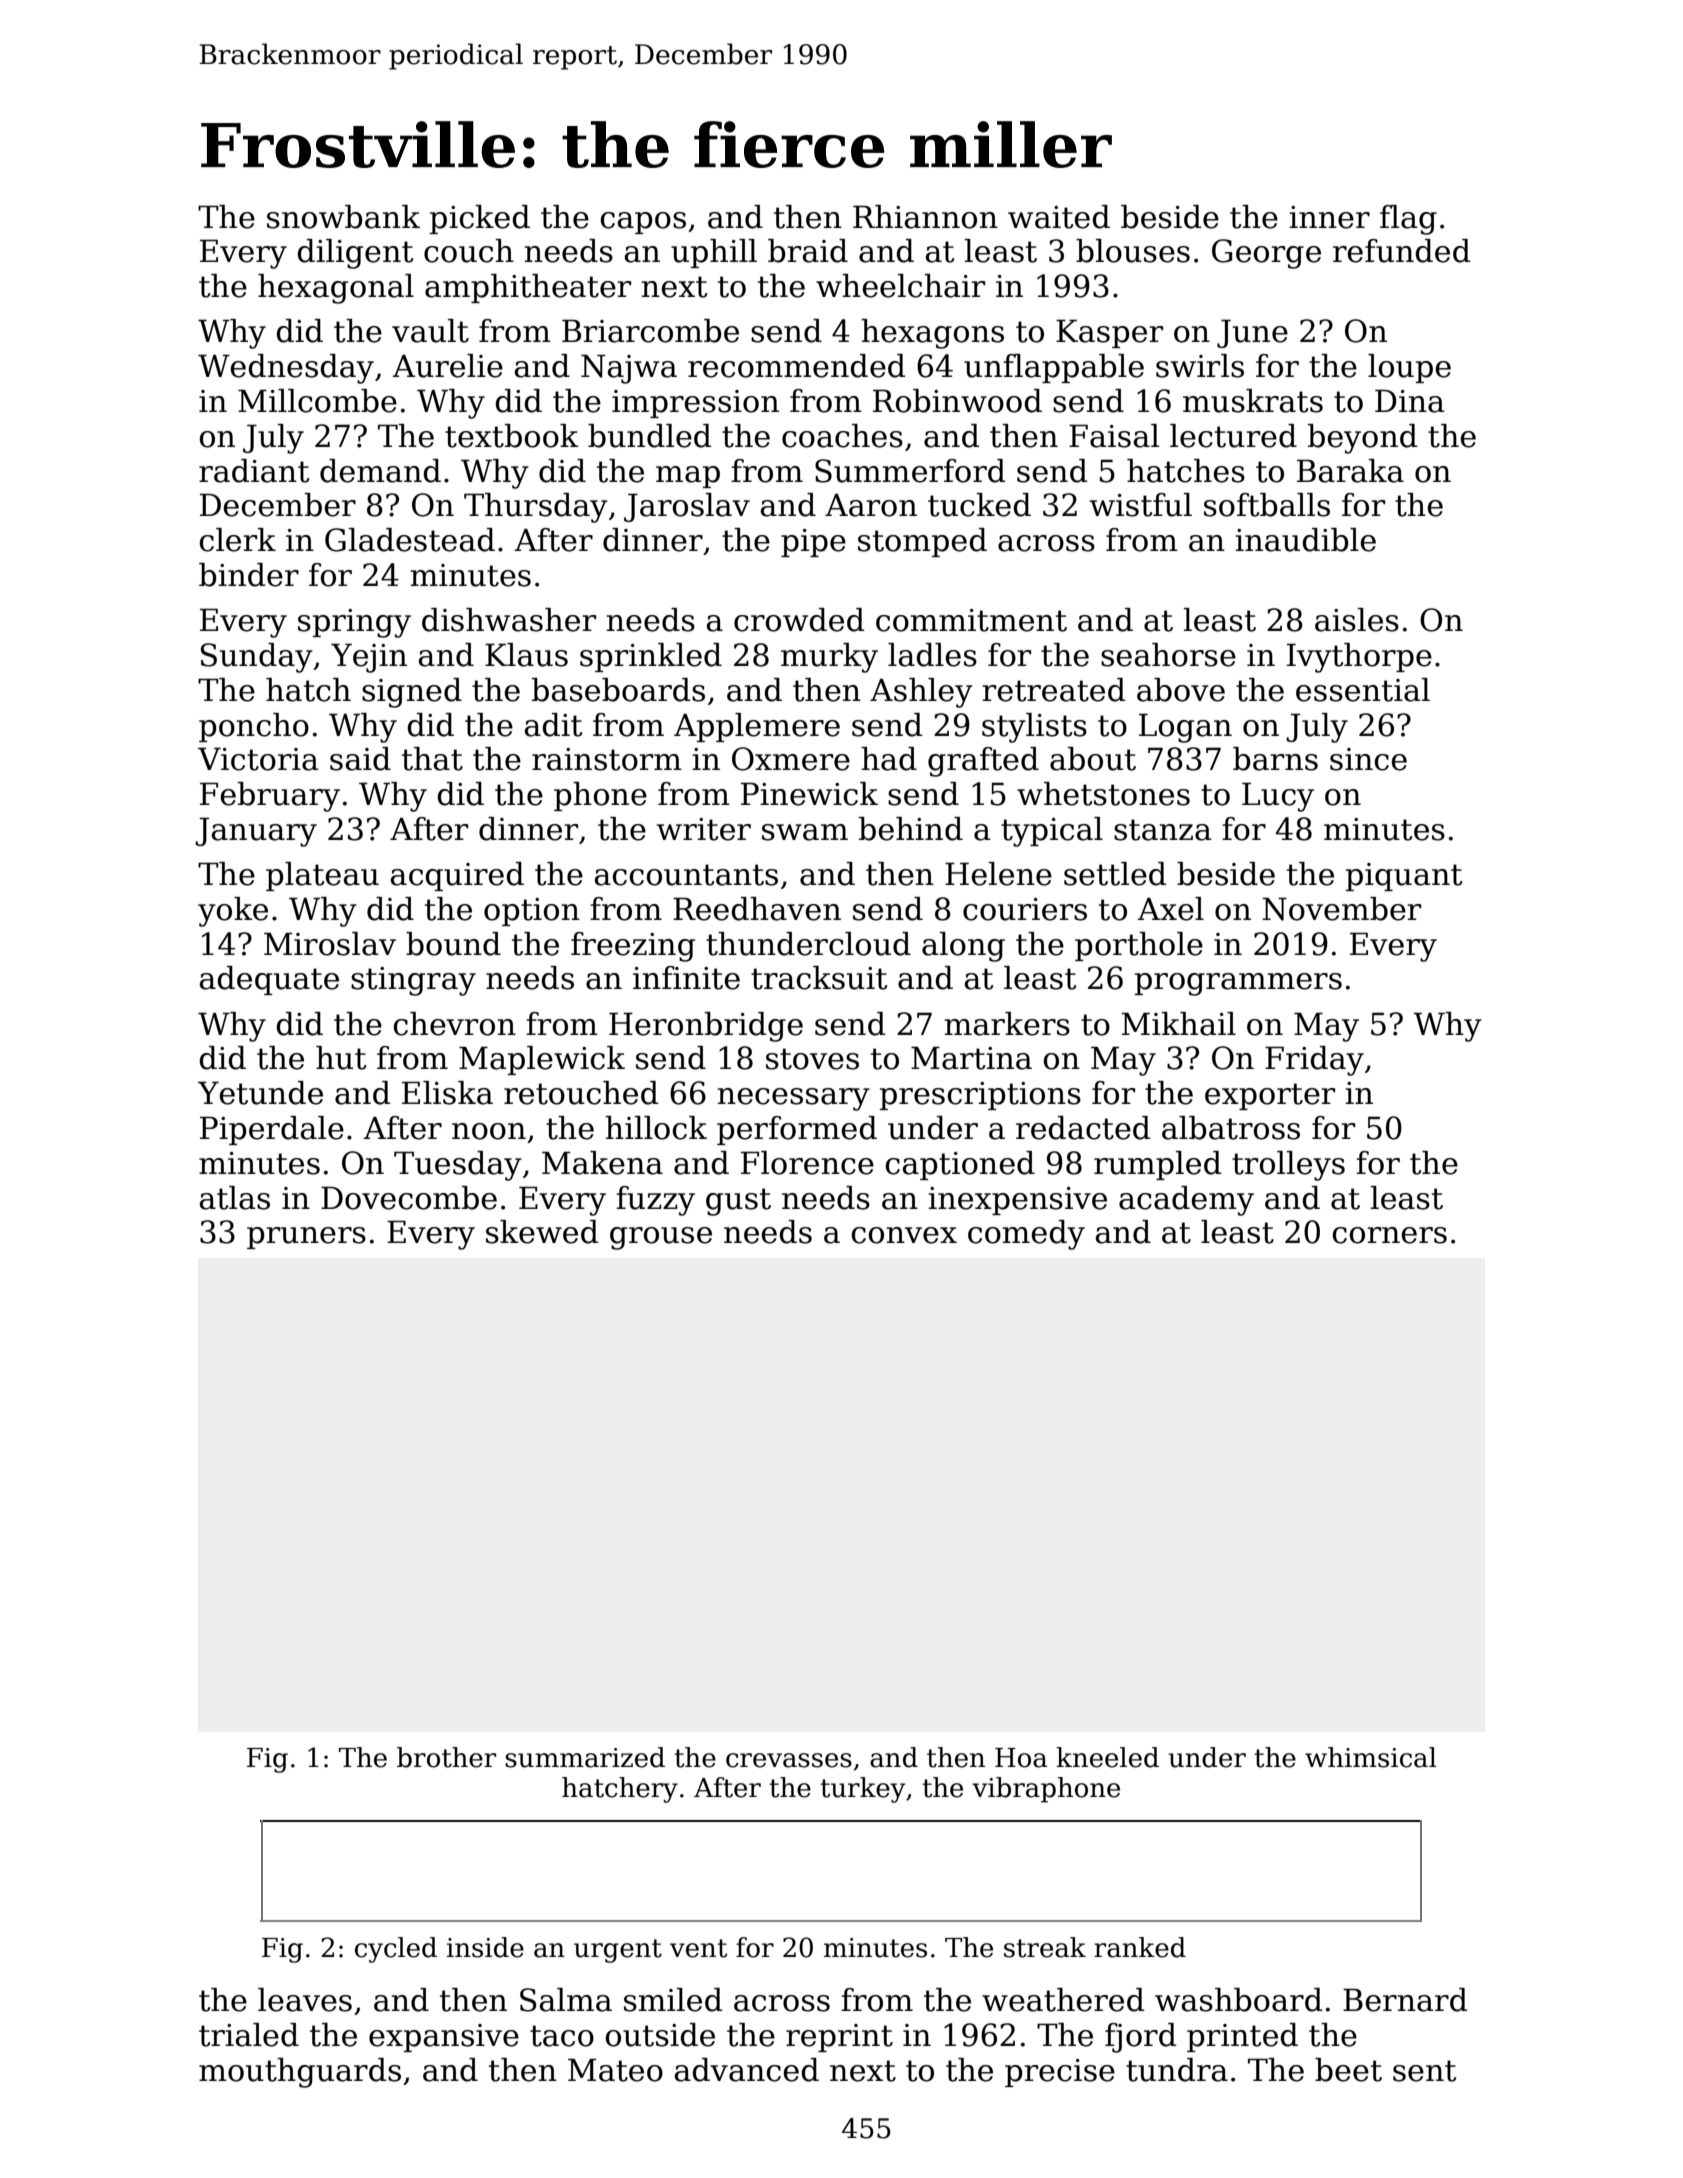  Describe the element at coordinates (650, 436) in the screenshot. I see `bundled` at that location.
